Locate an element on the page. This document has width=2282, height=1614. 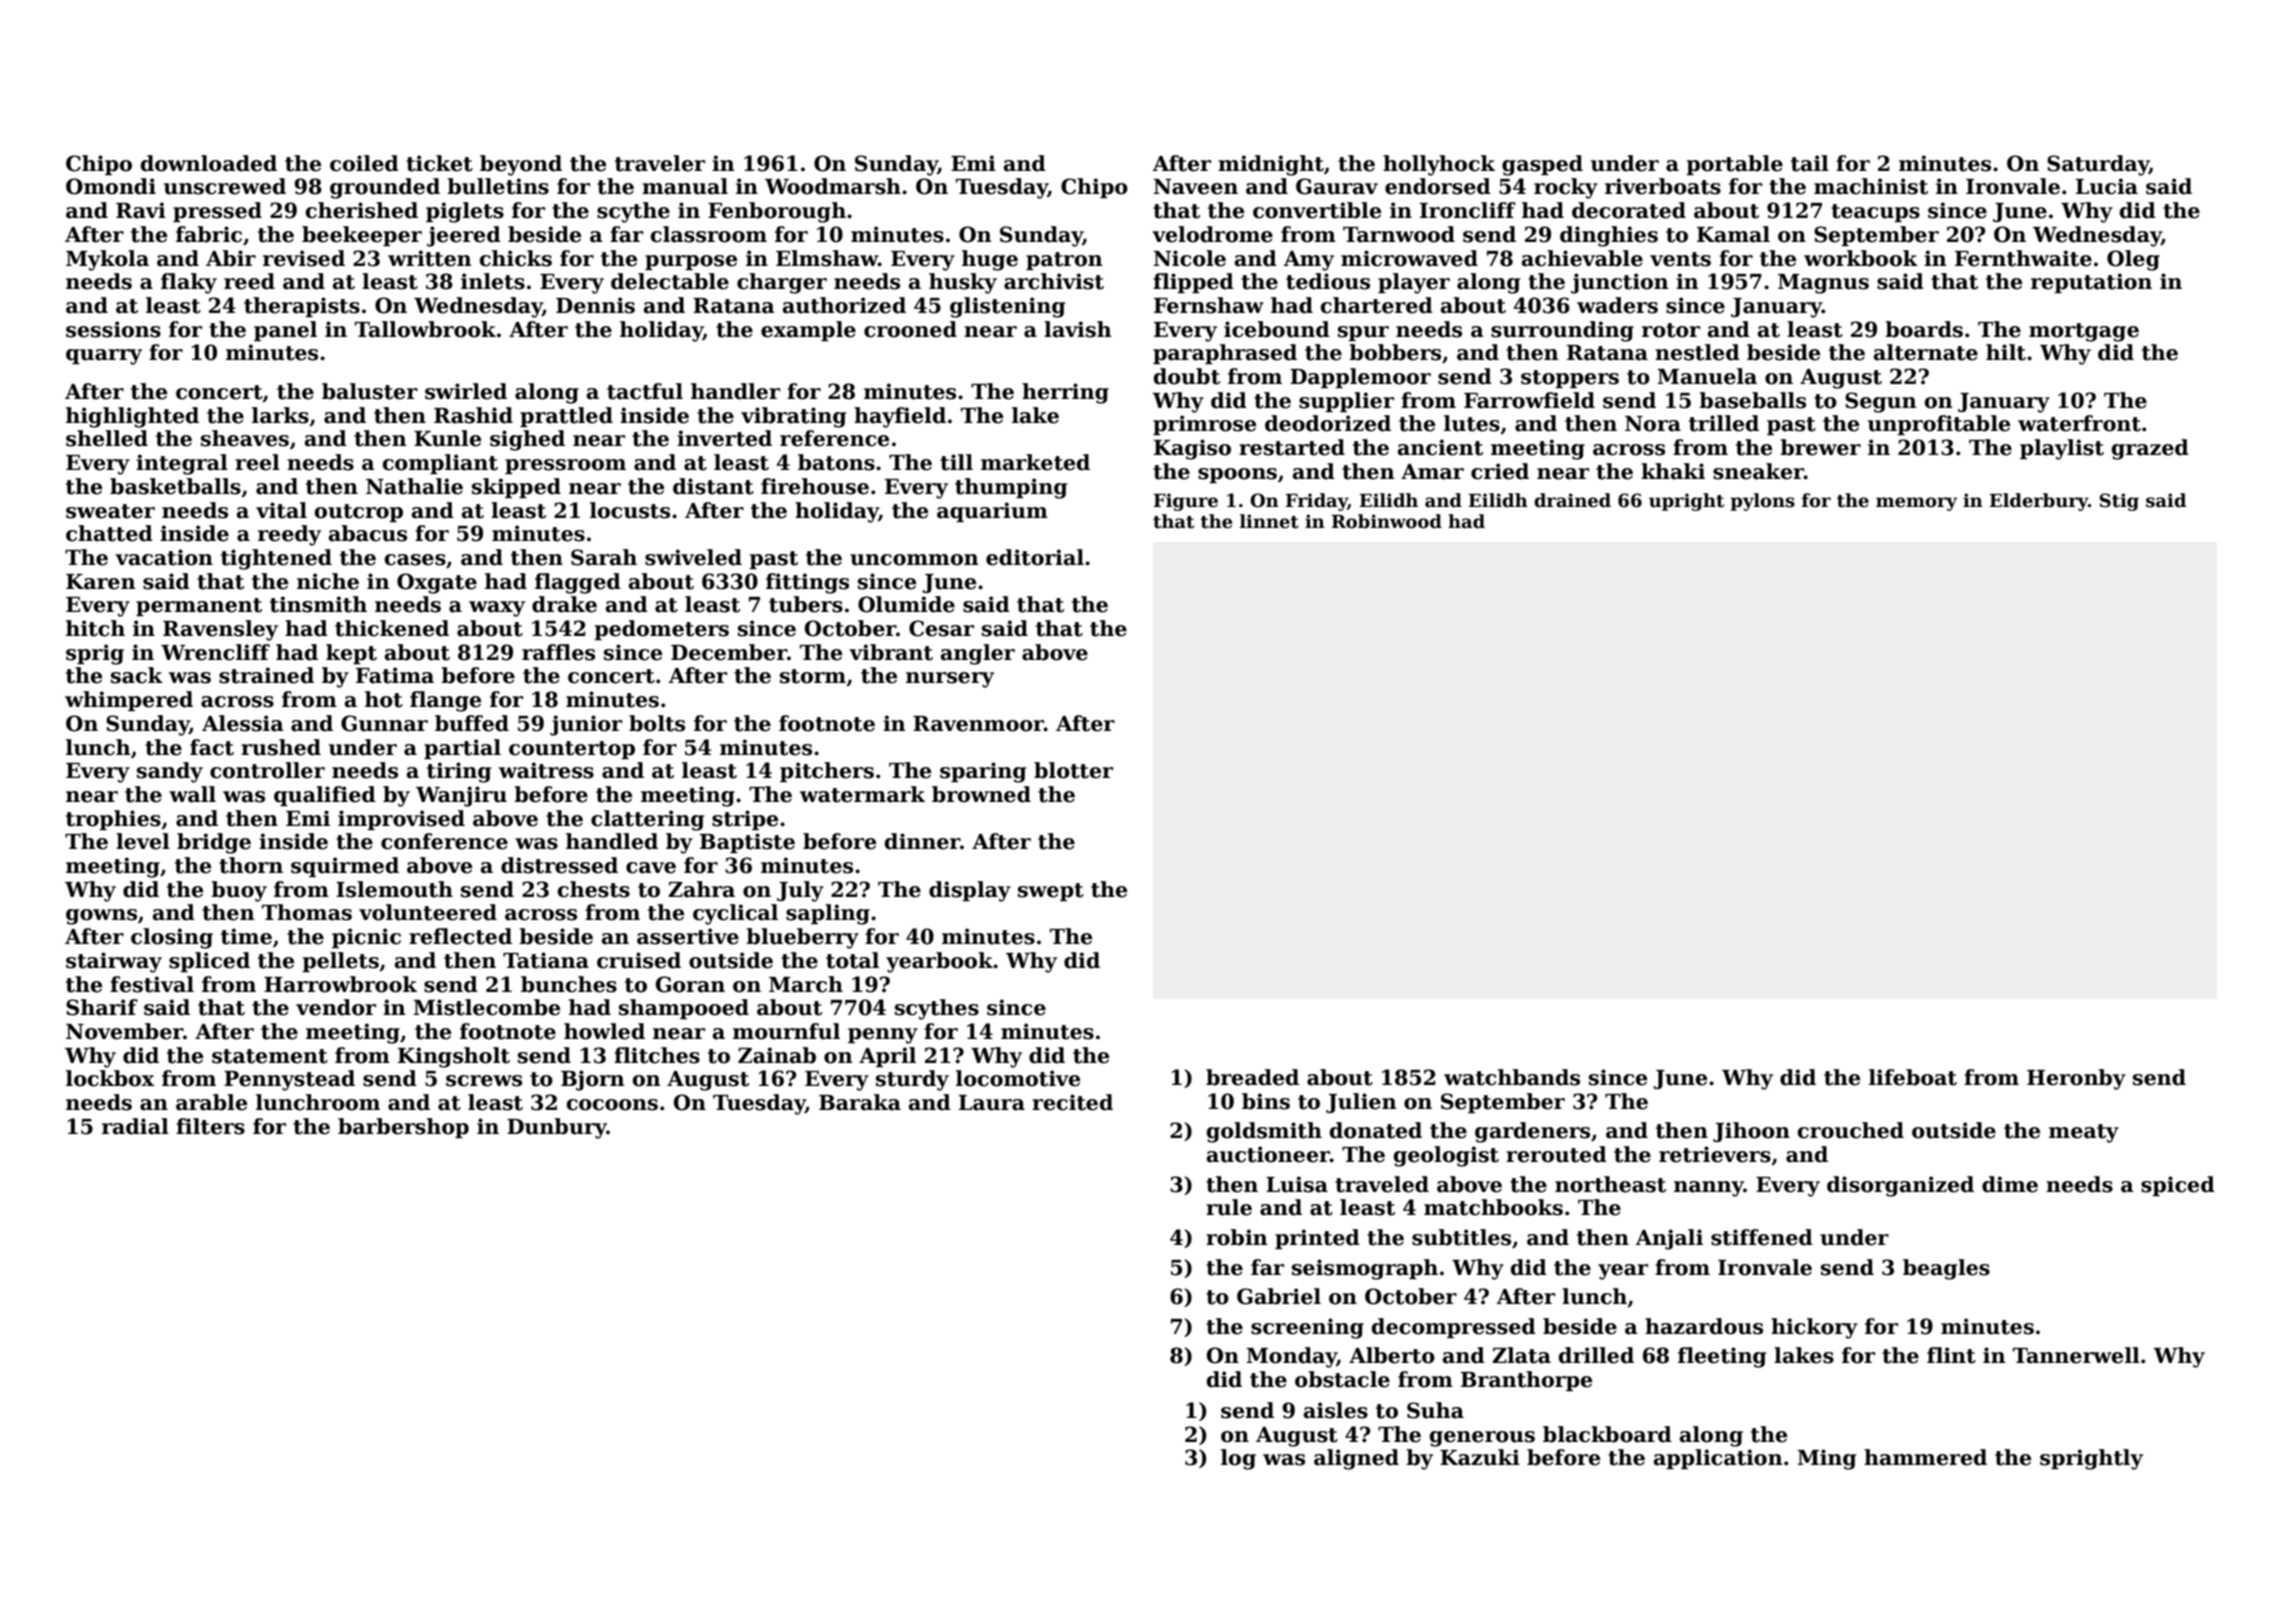
highlighted is located at coordinates (132, 417).
